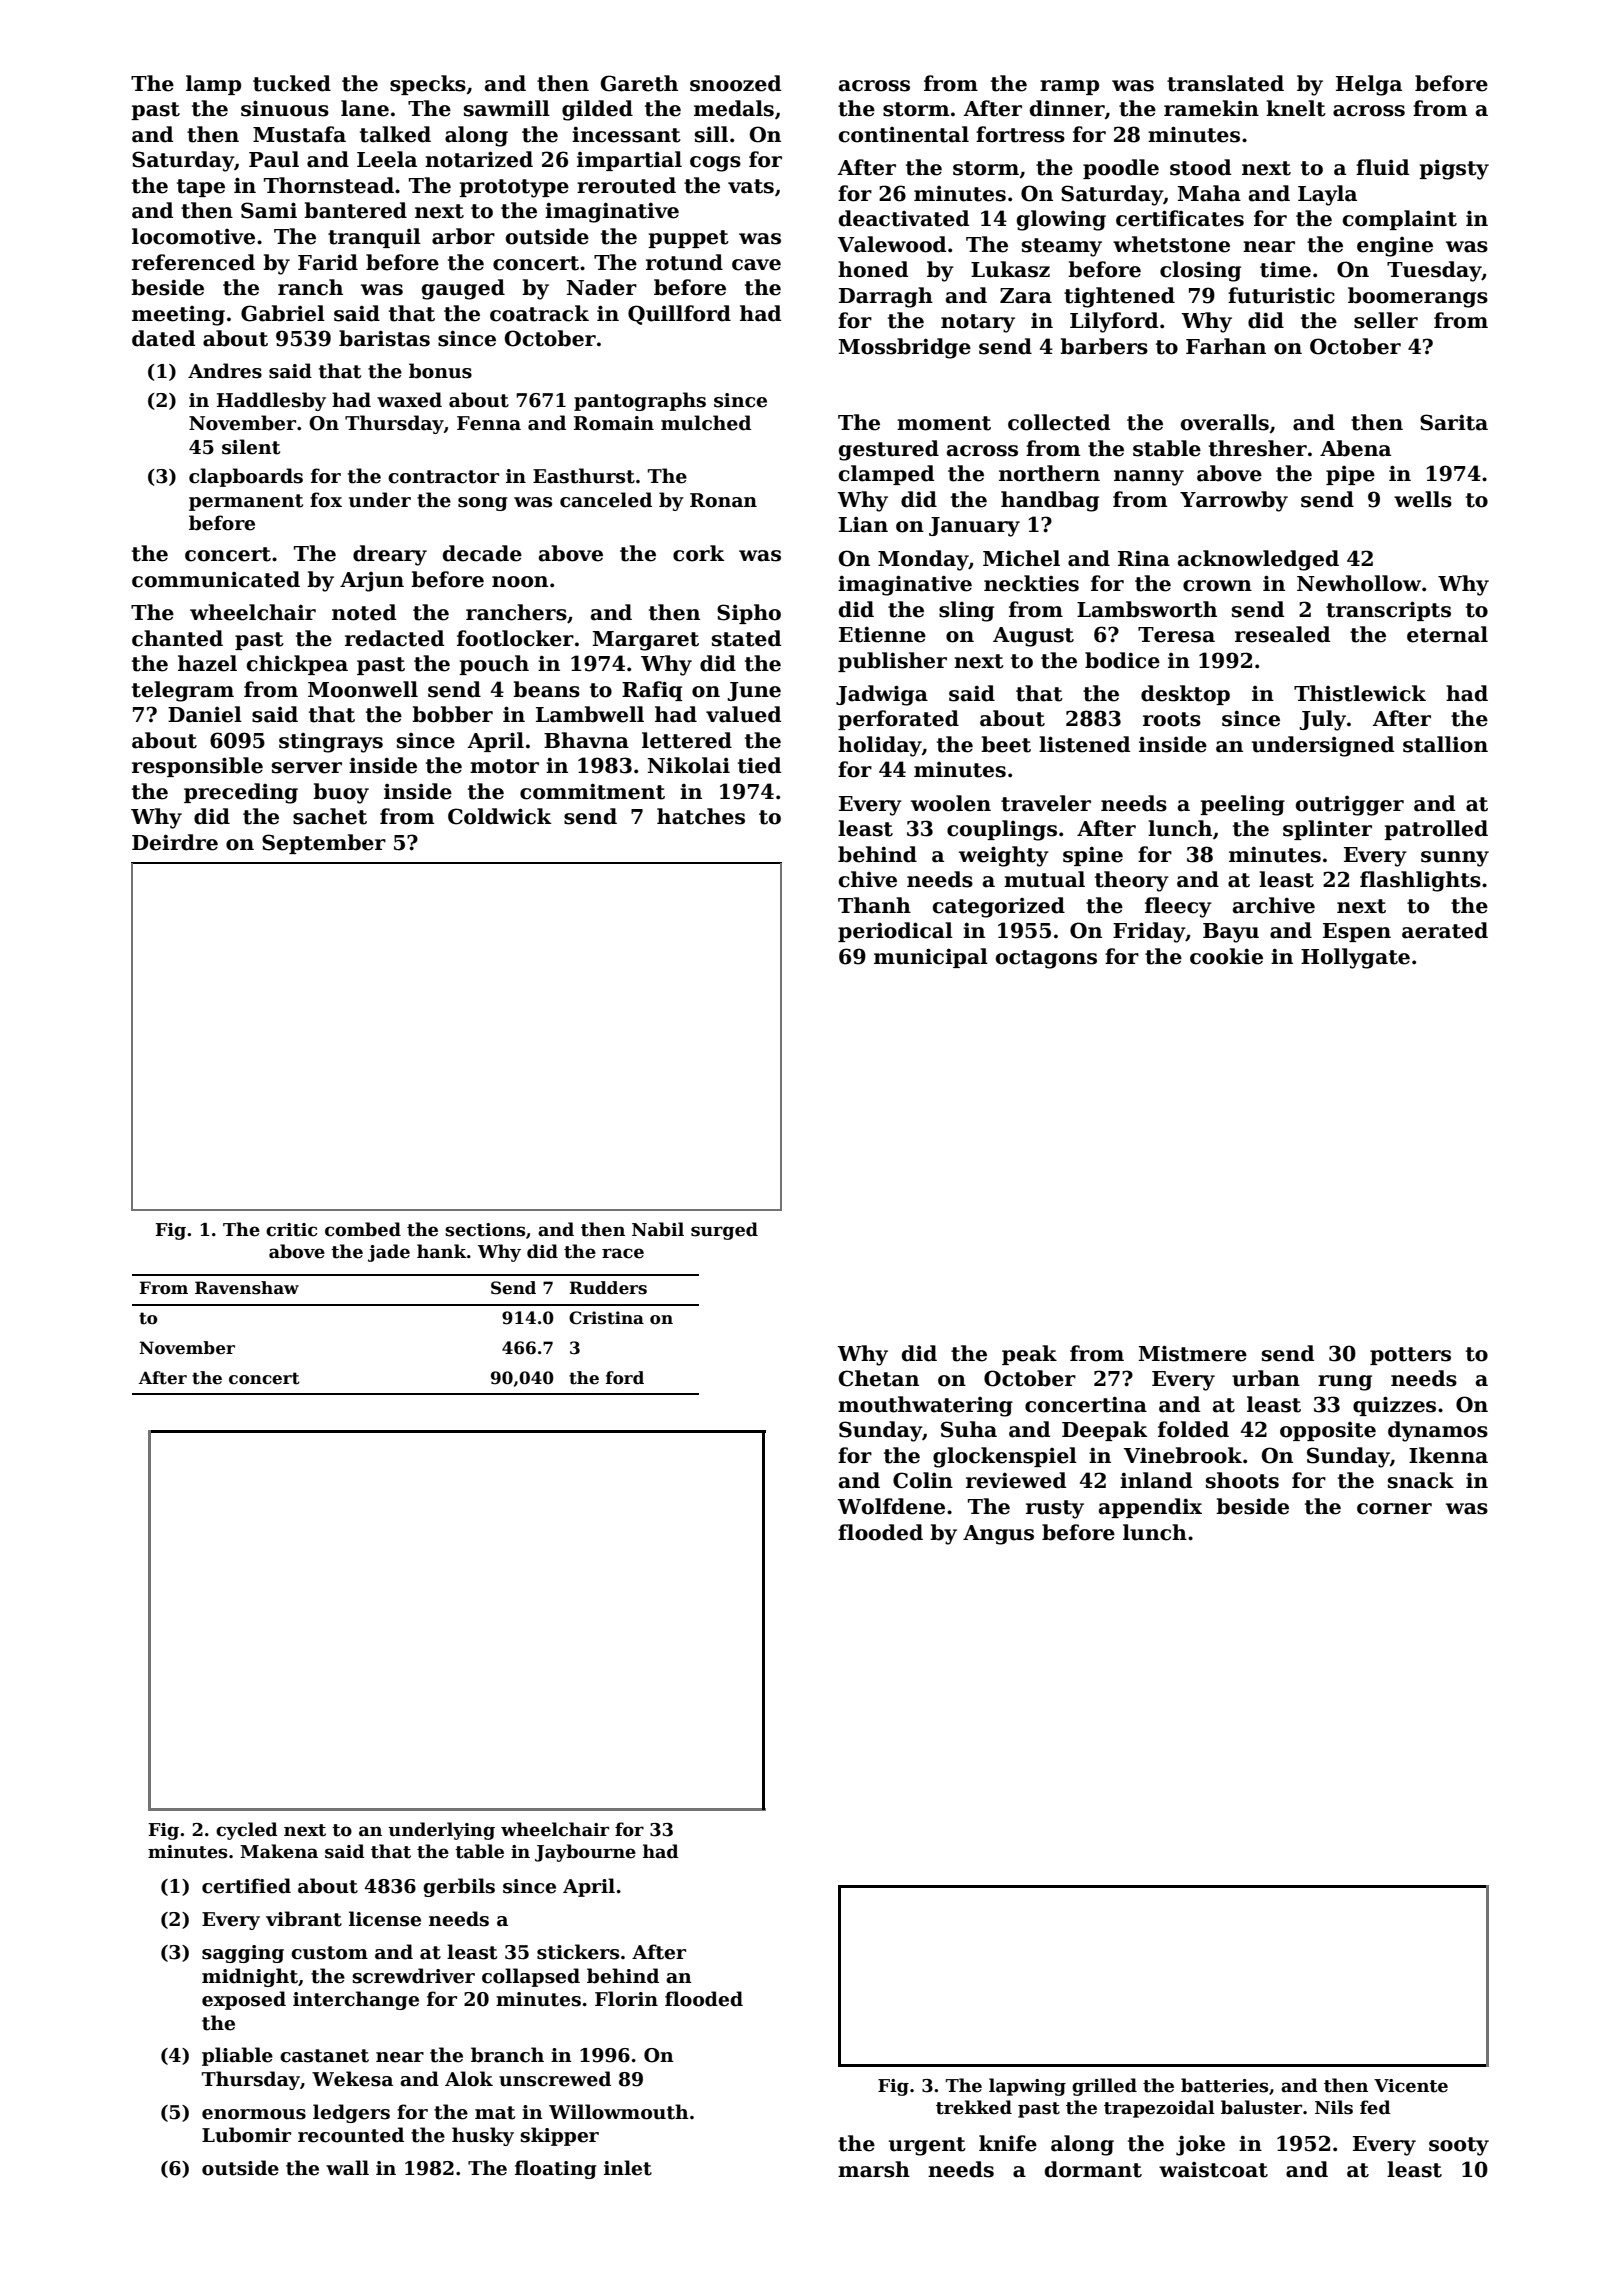 This screenshot has width=1620, height=2292. I want to click on Coldwick, so click(500, 816).
